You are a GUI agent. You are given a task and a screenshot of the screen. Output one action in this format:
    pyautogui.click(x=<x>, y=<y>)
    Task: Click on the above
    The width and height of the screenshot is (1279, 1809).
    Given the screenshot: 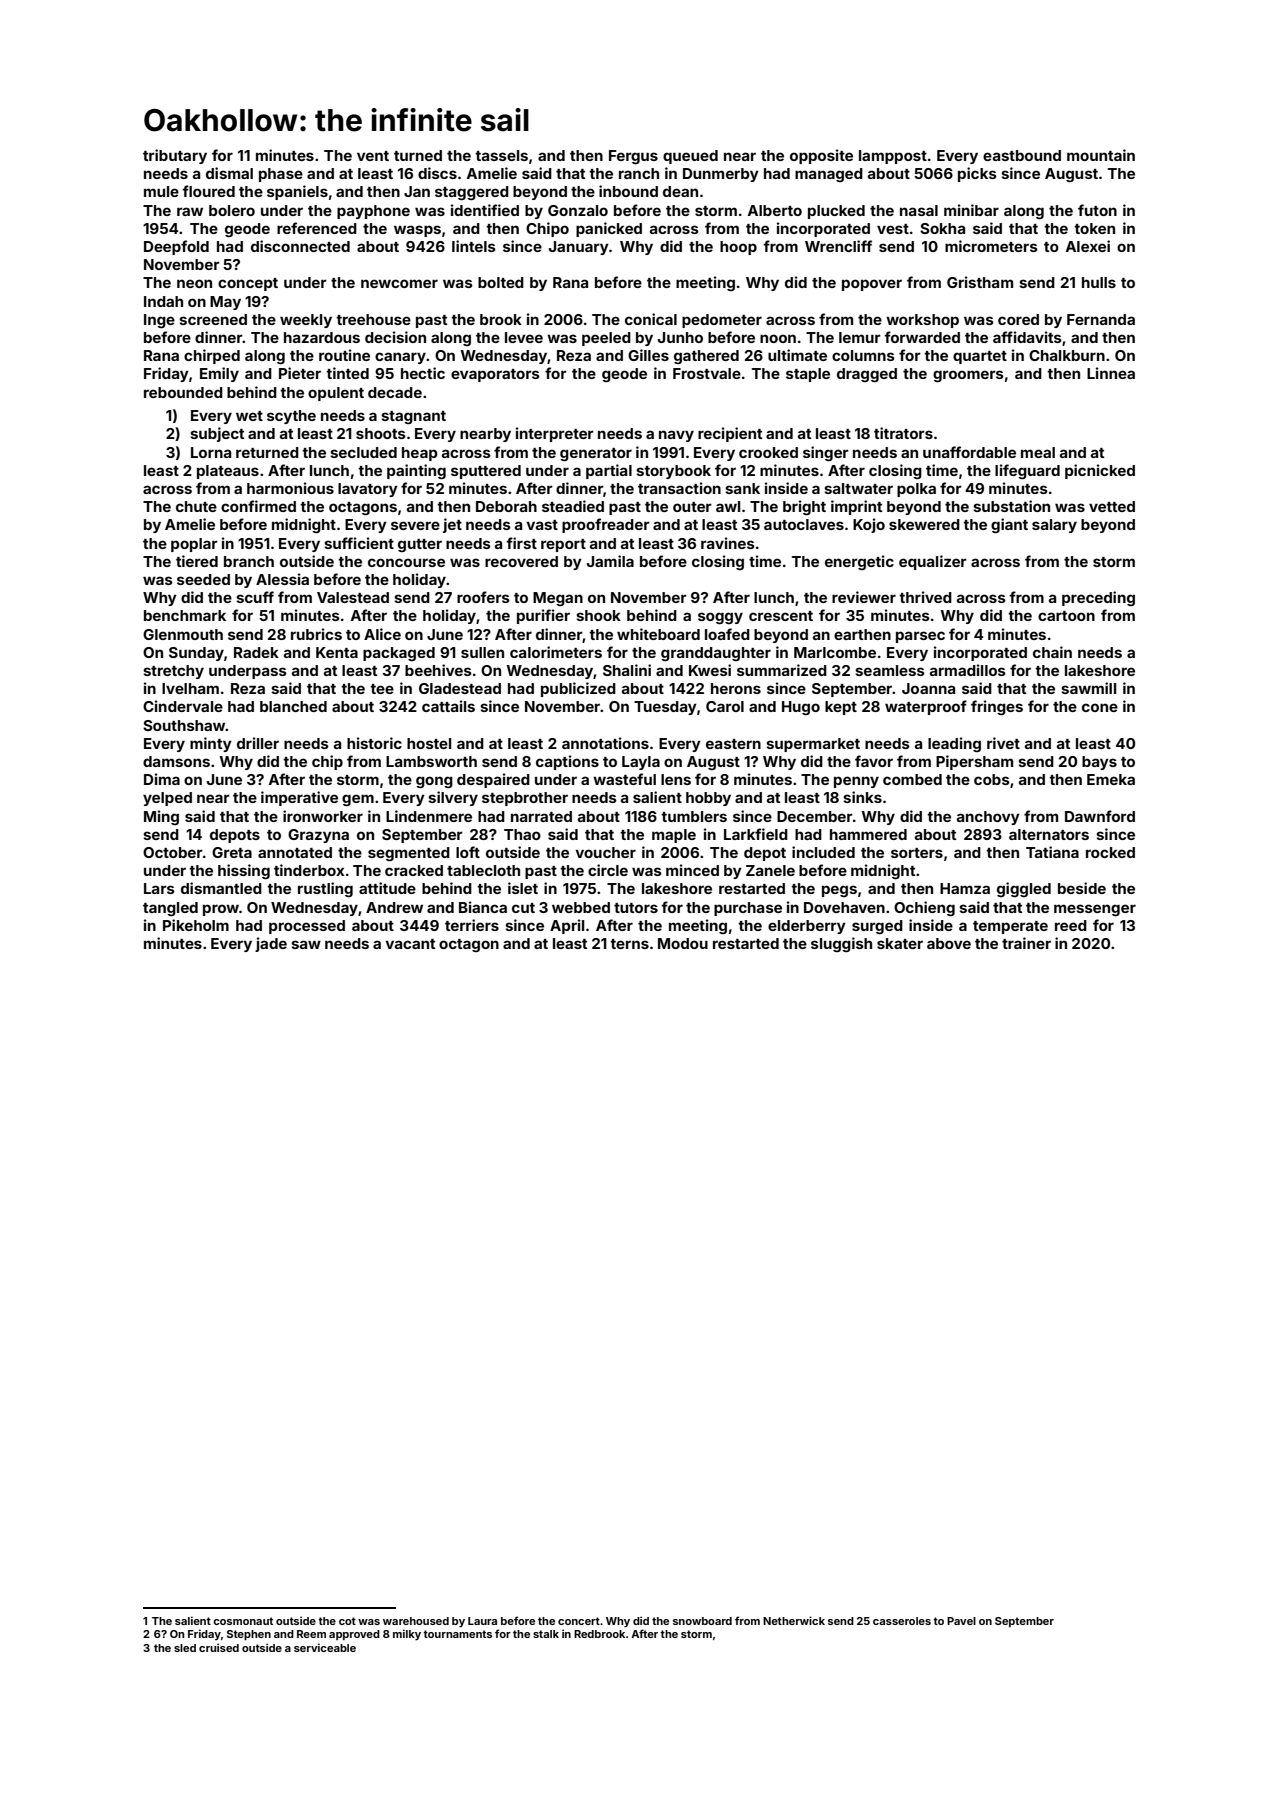 What is the action you would take?
    pyautogui.click(x=949, y=943)
